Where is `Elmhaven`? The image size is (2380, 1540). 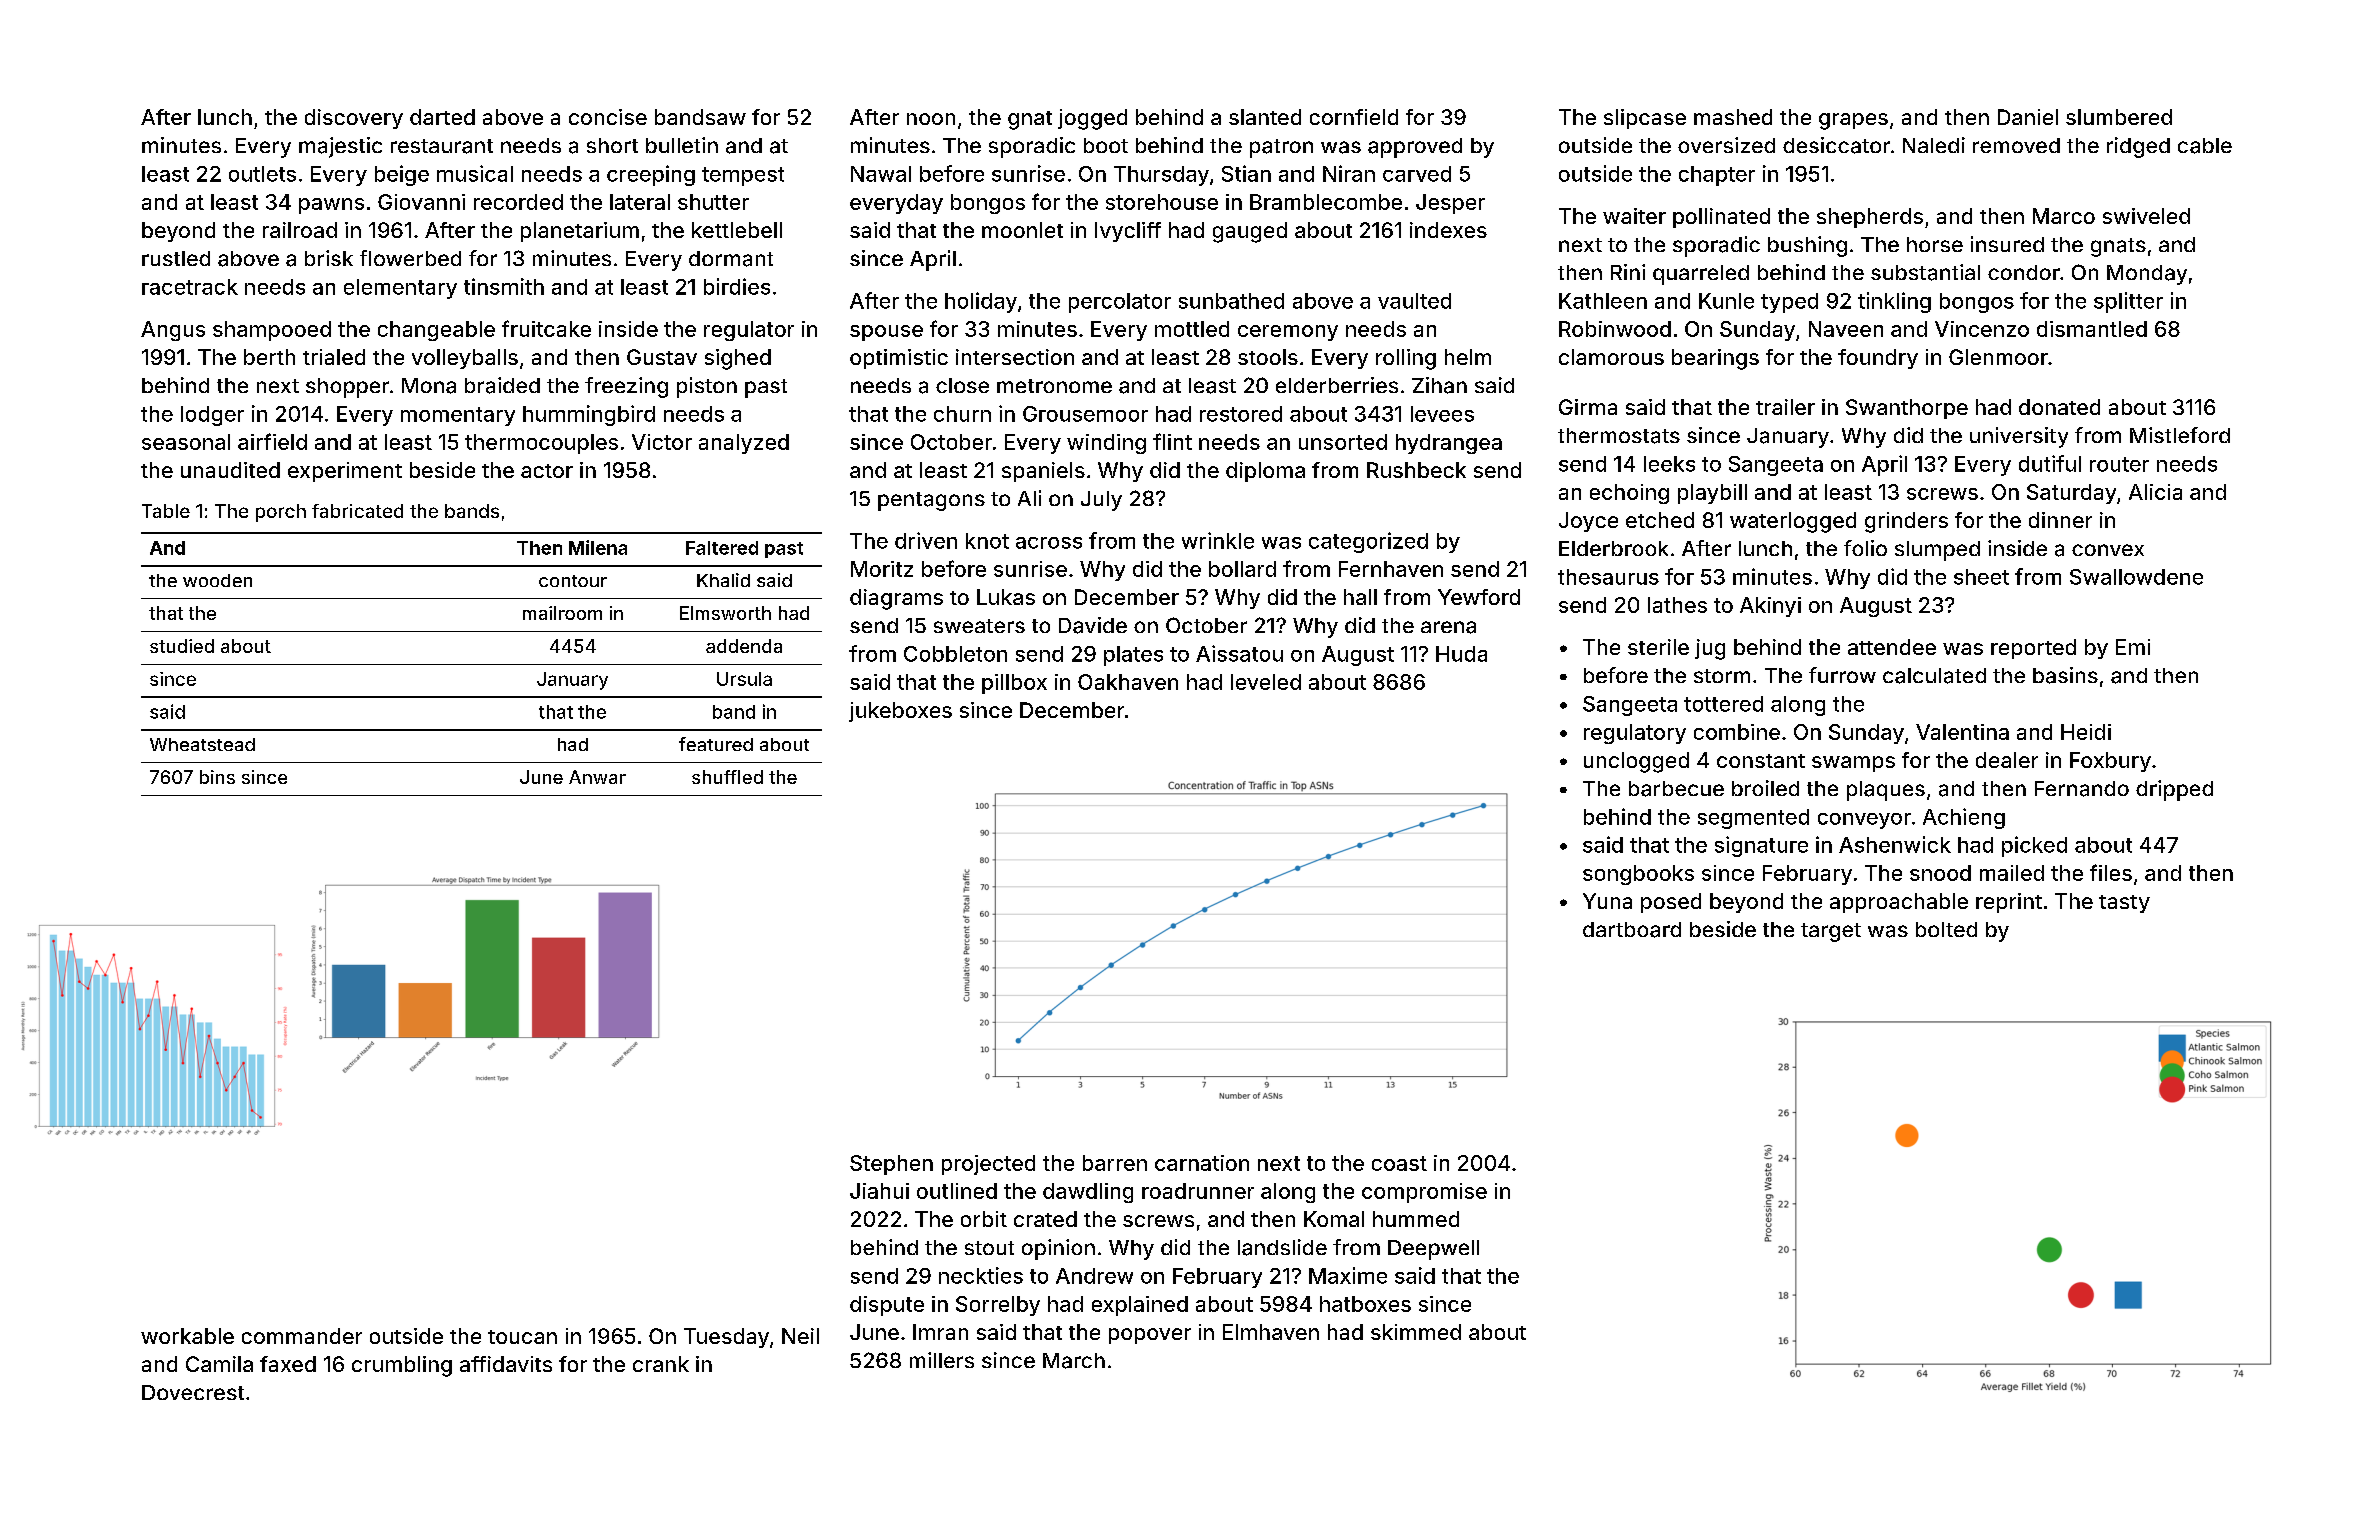 Elmhaven is located at coordinates (1271, 1332).
